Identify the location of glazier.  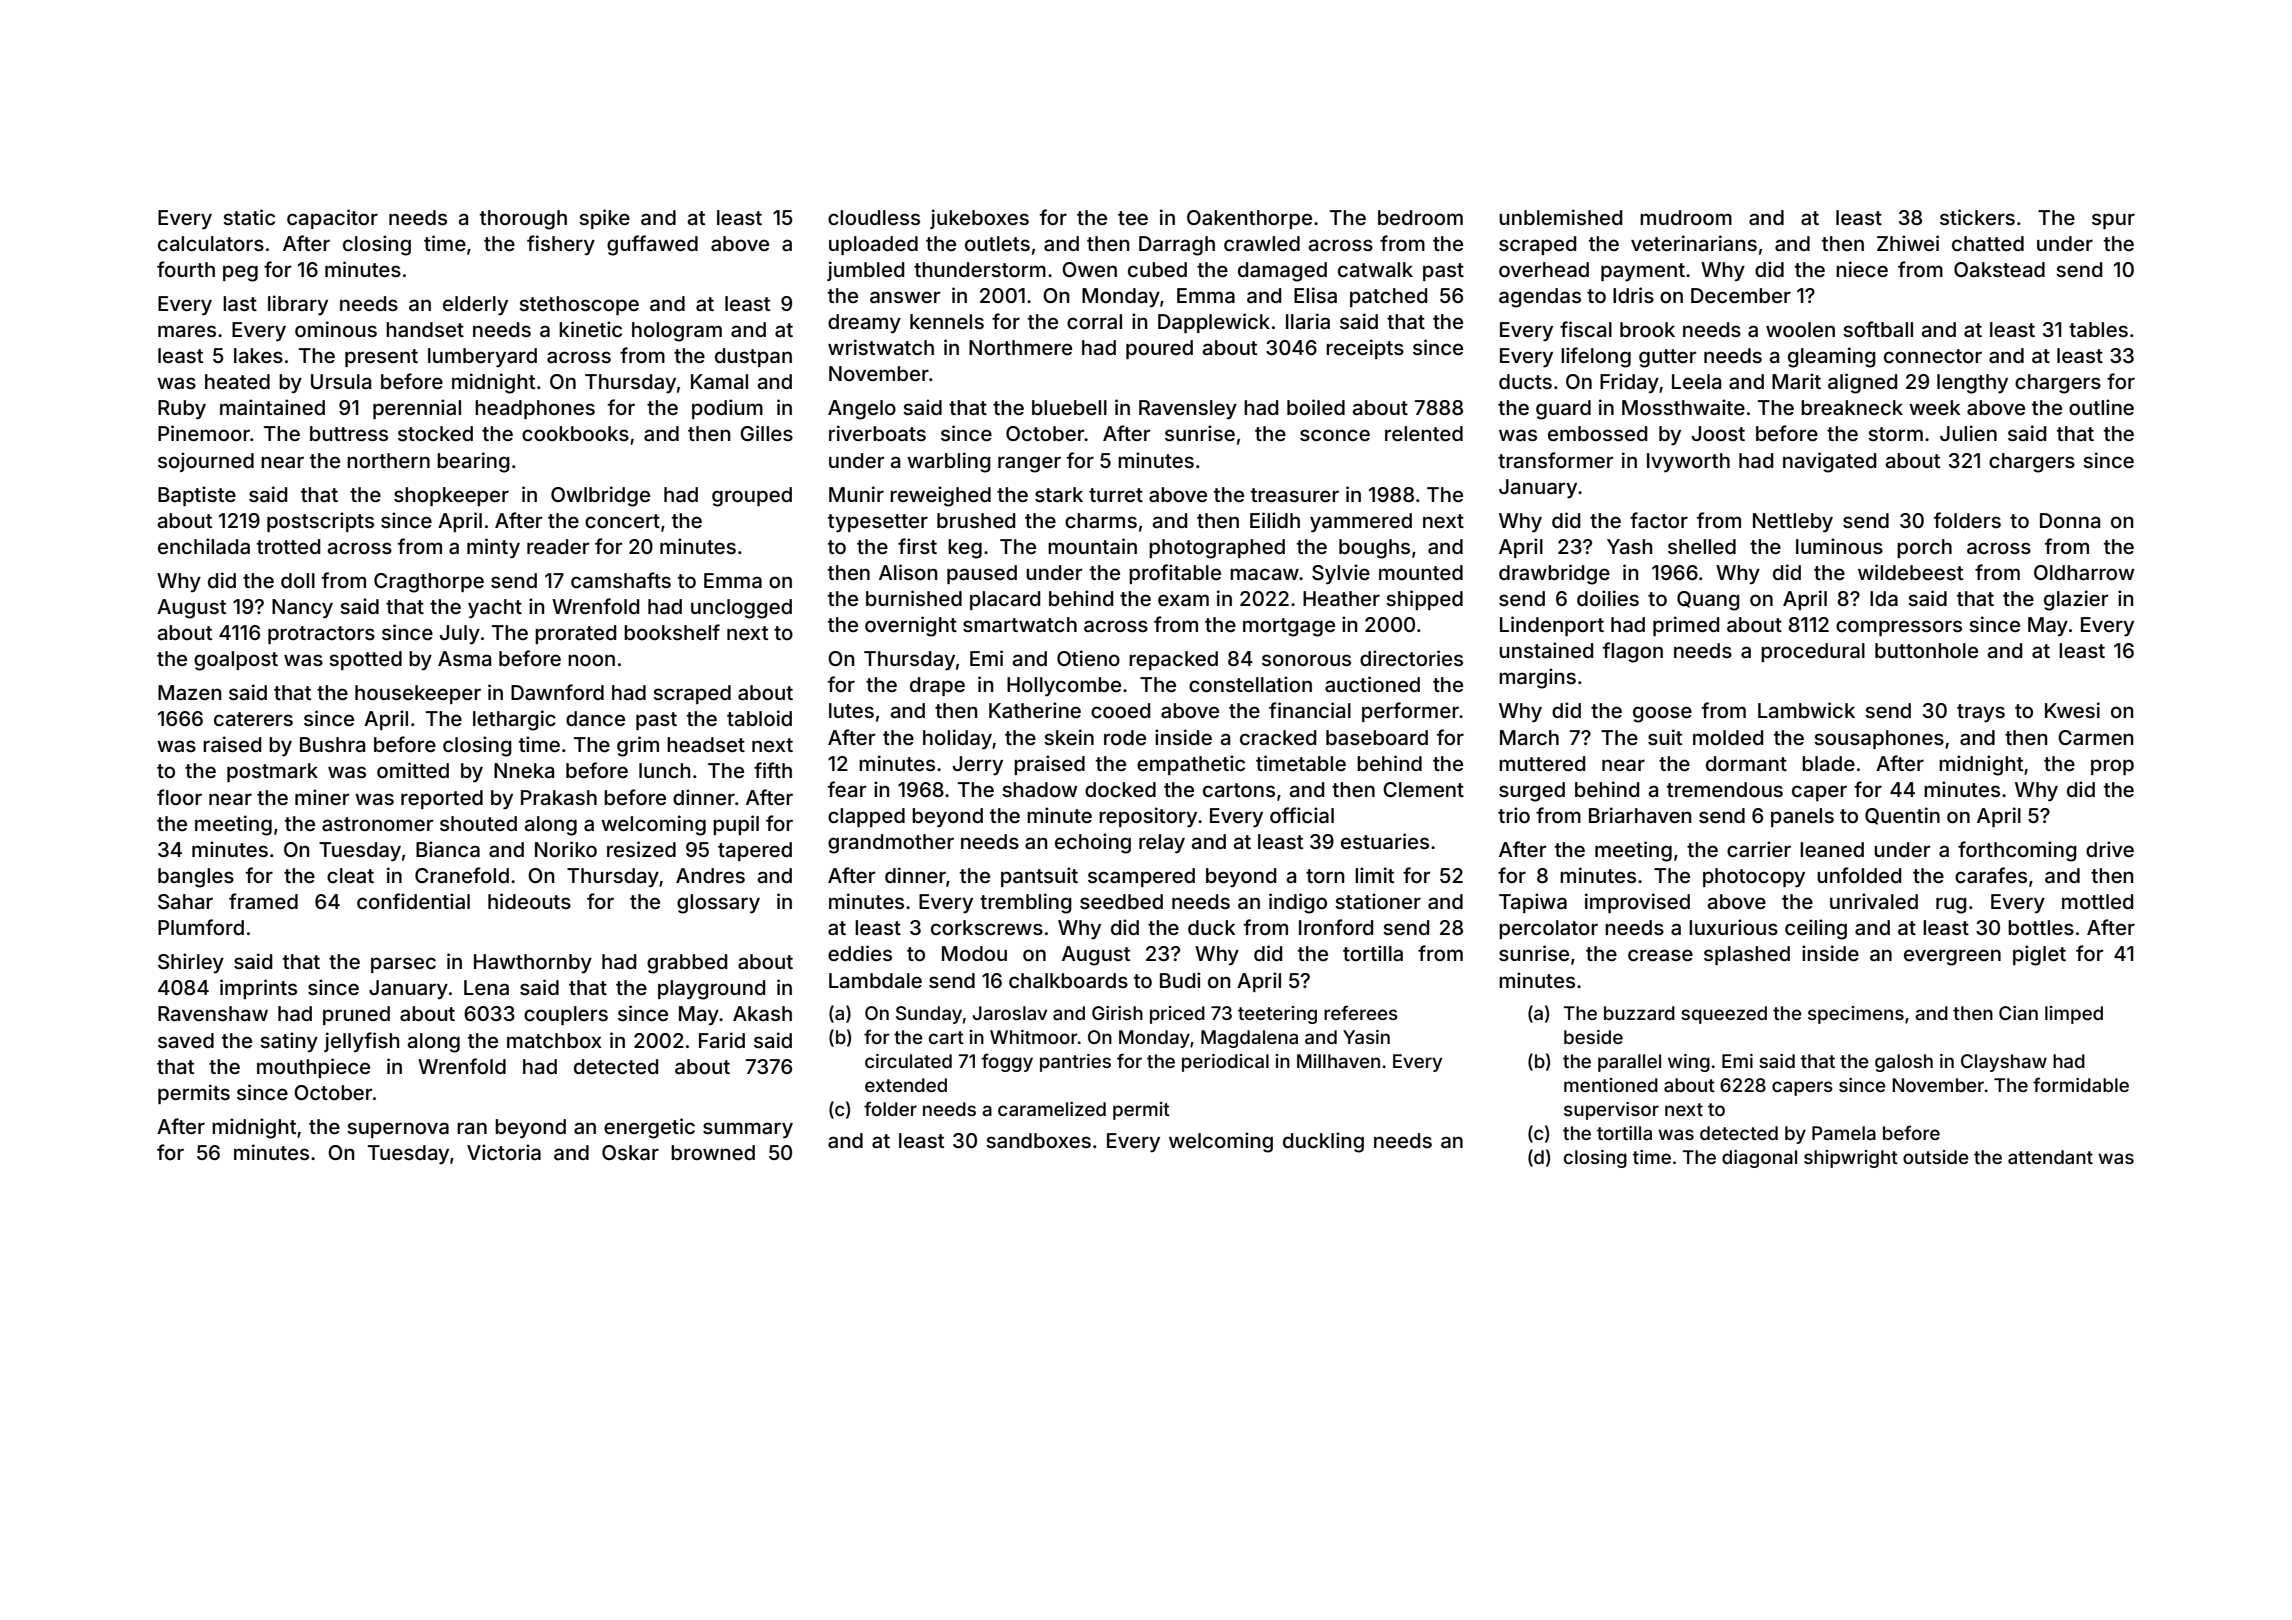
(2076, 600).
